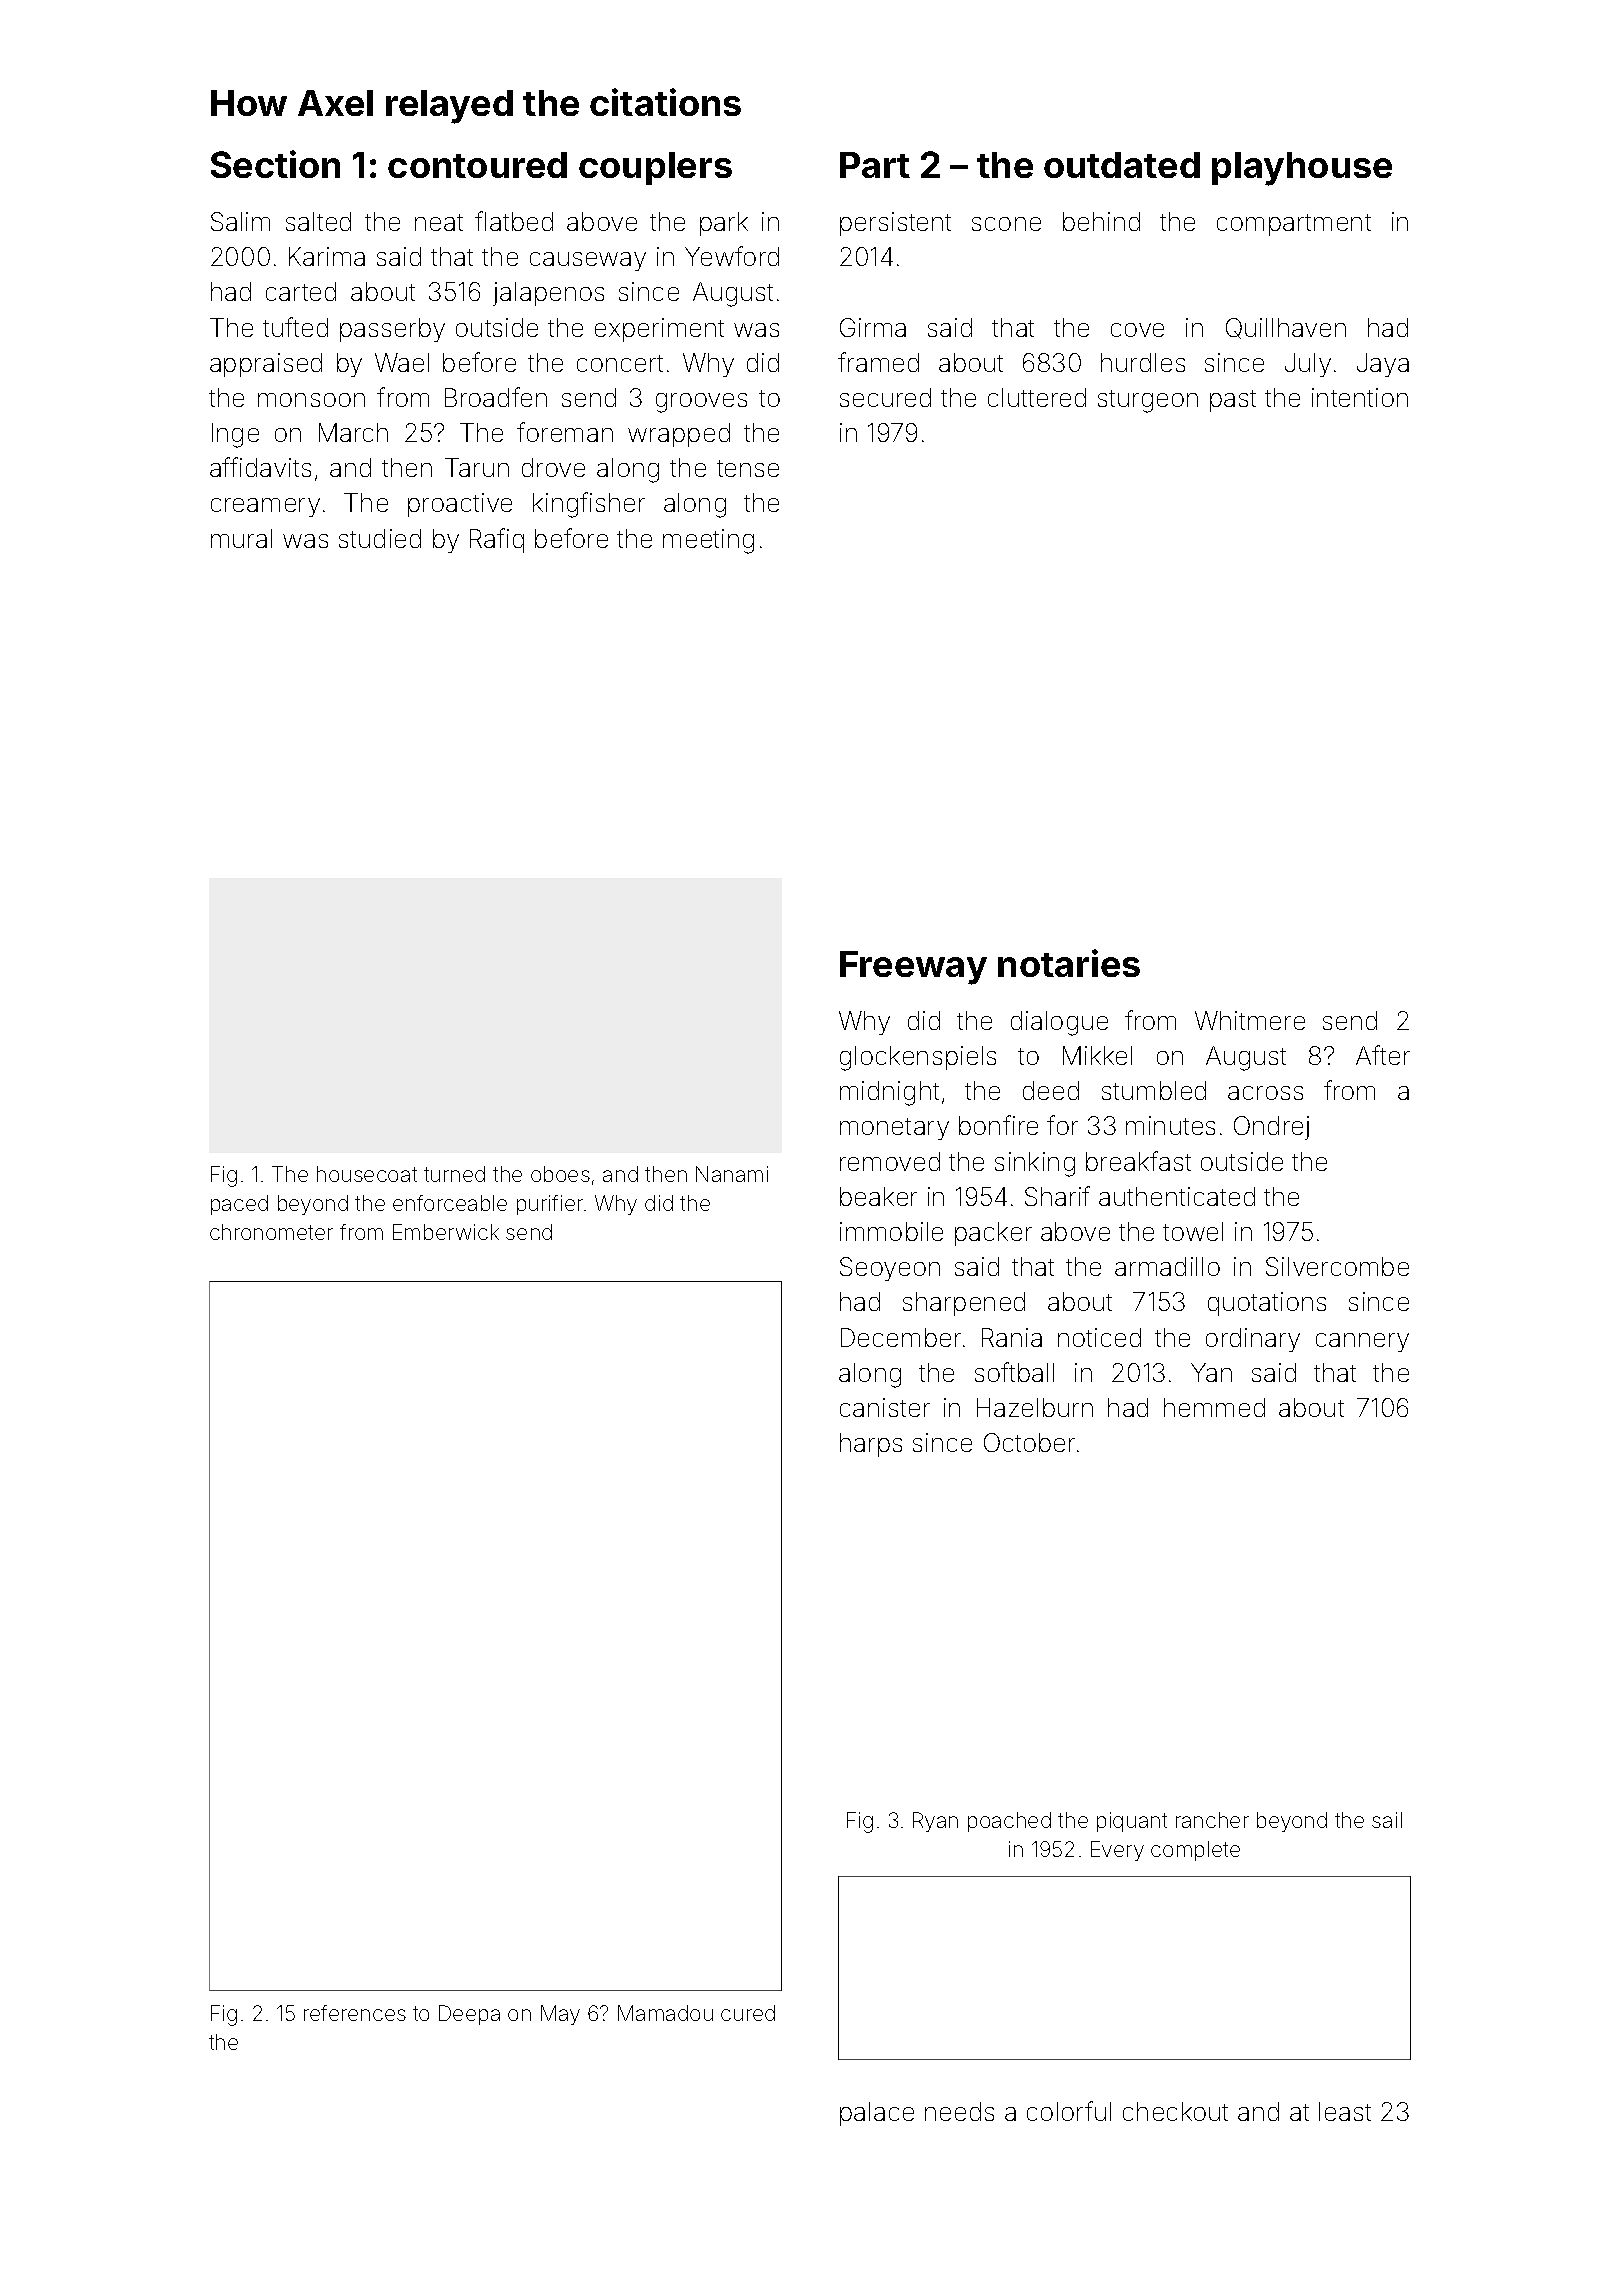 The image size is (1620, 2292). I want to click on couplers, so click(655, 168).
